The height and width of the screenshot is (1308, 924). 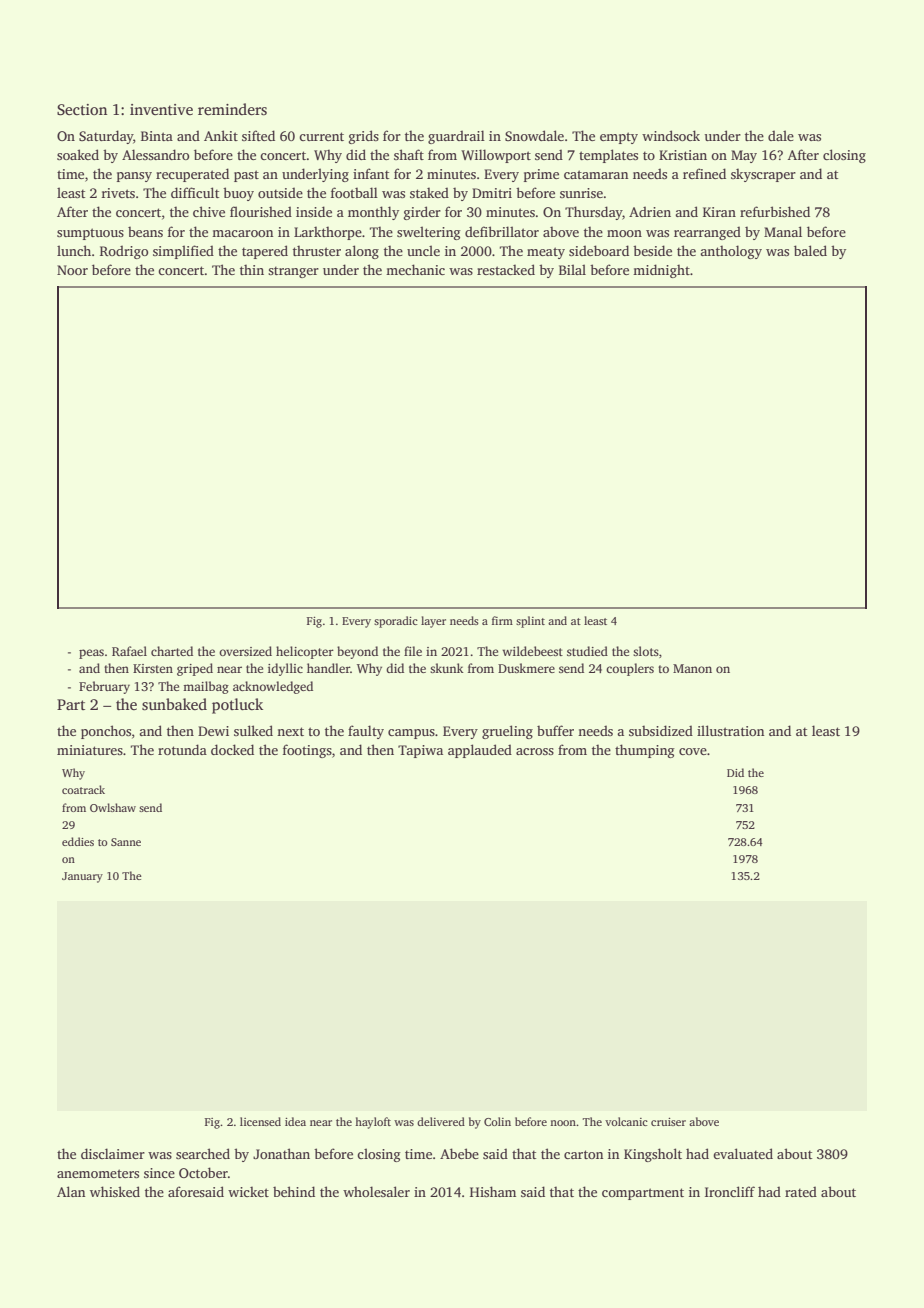 I want to click on current, so click(x=321, y=136).
